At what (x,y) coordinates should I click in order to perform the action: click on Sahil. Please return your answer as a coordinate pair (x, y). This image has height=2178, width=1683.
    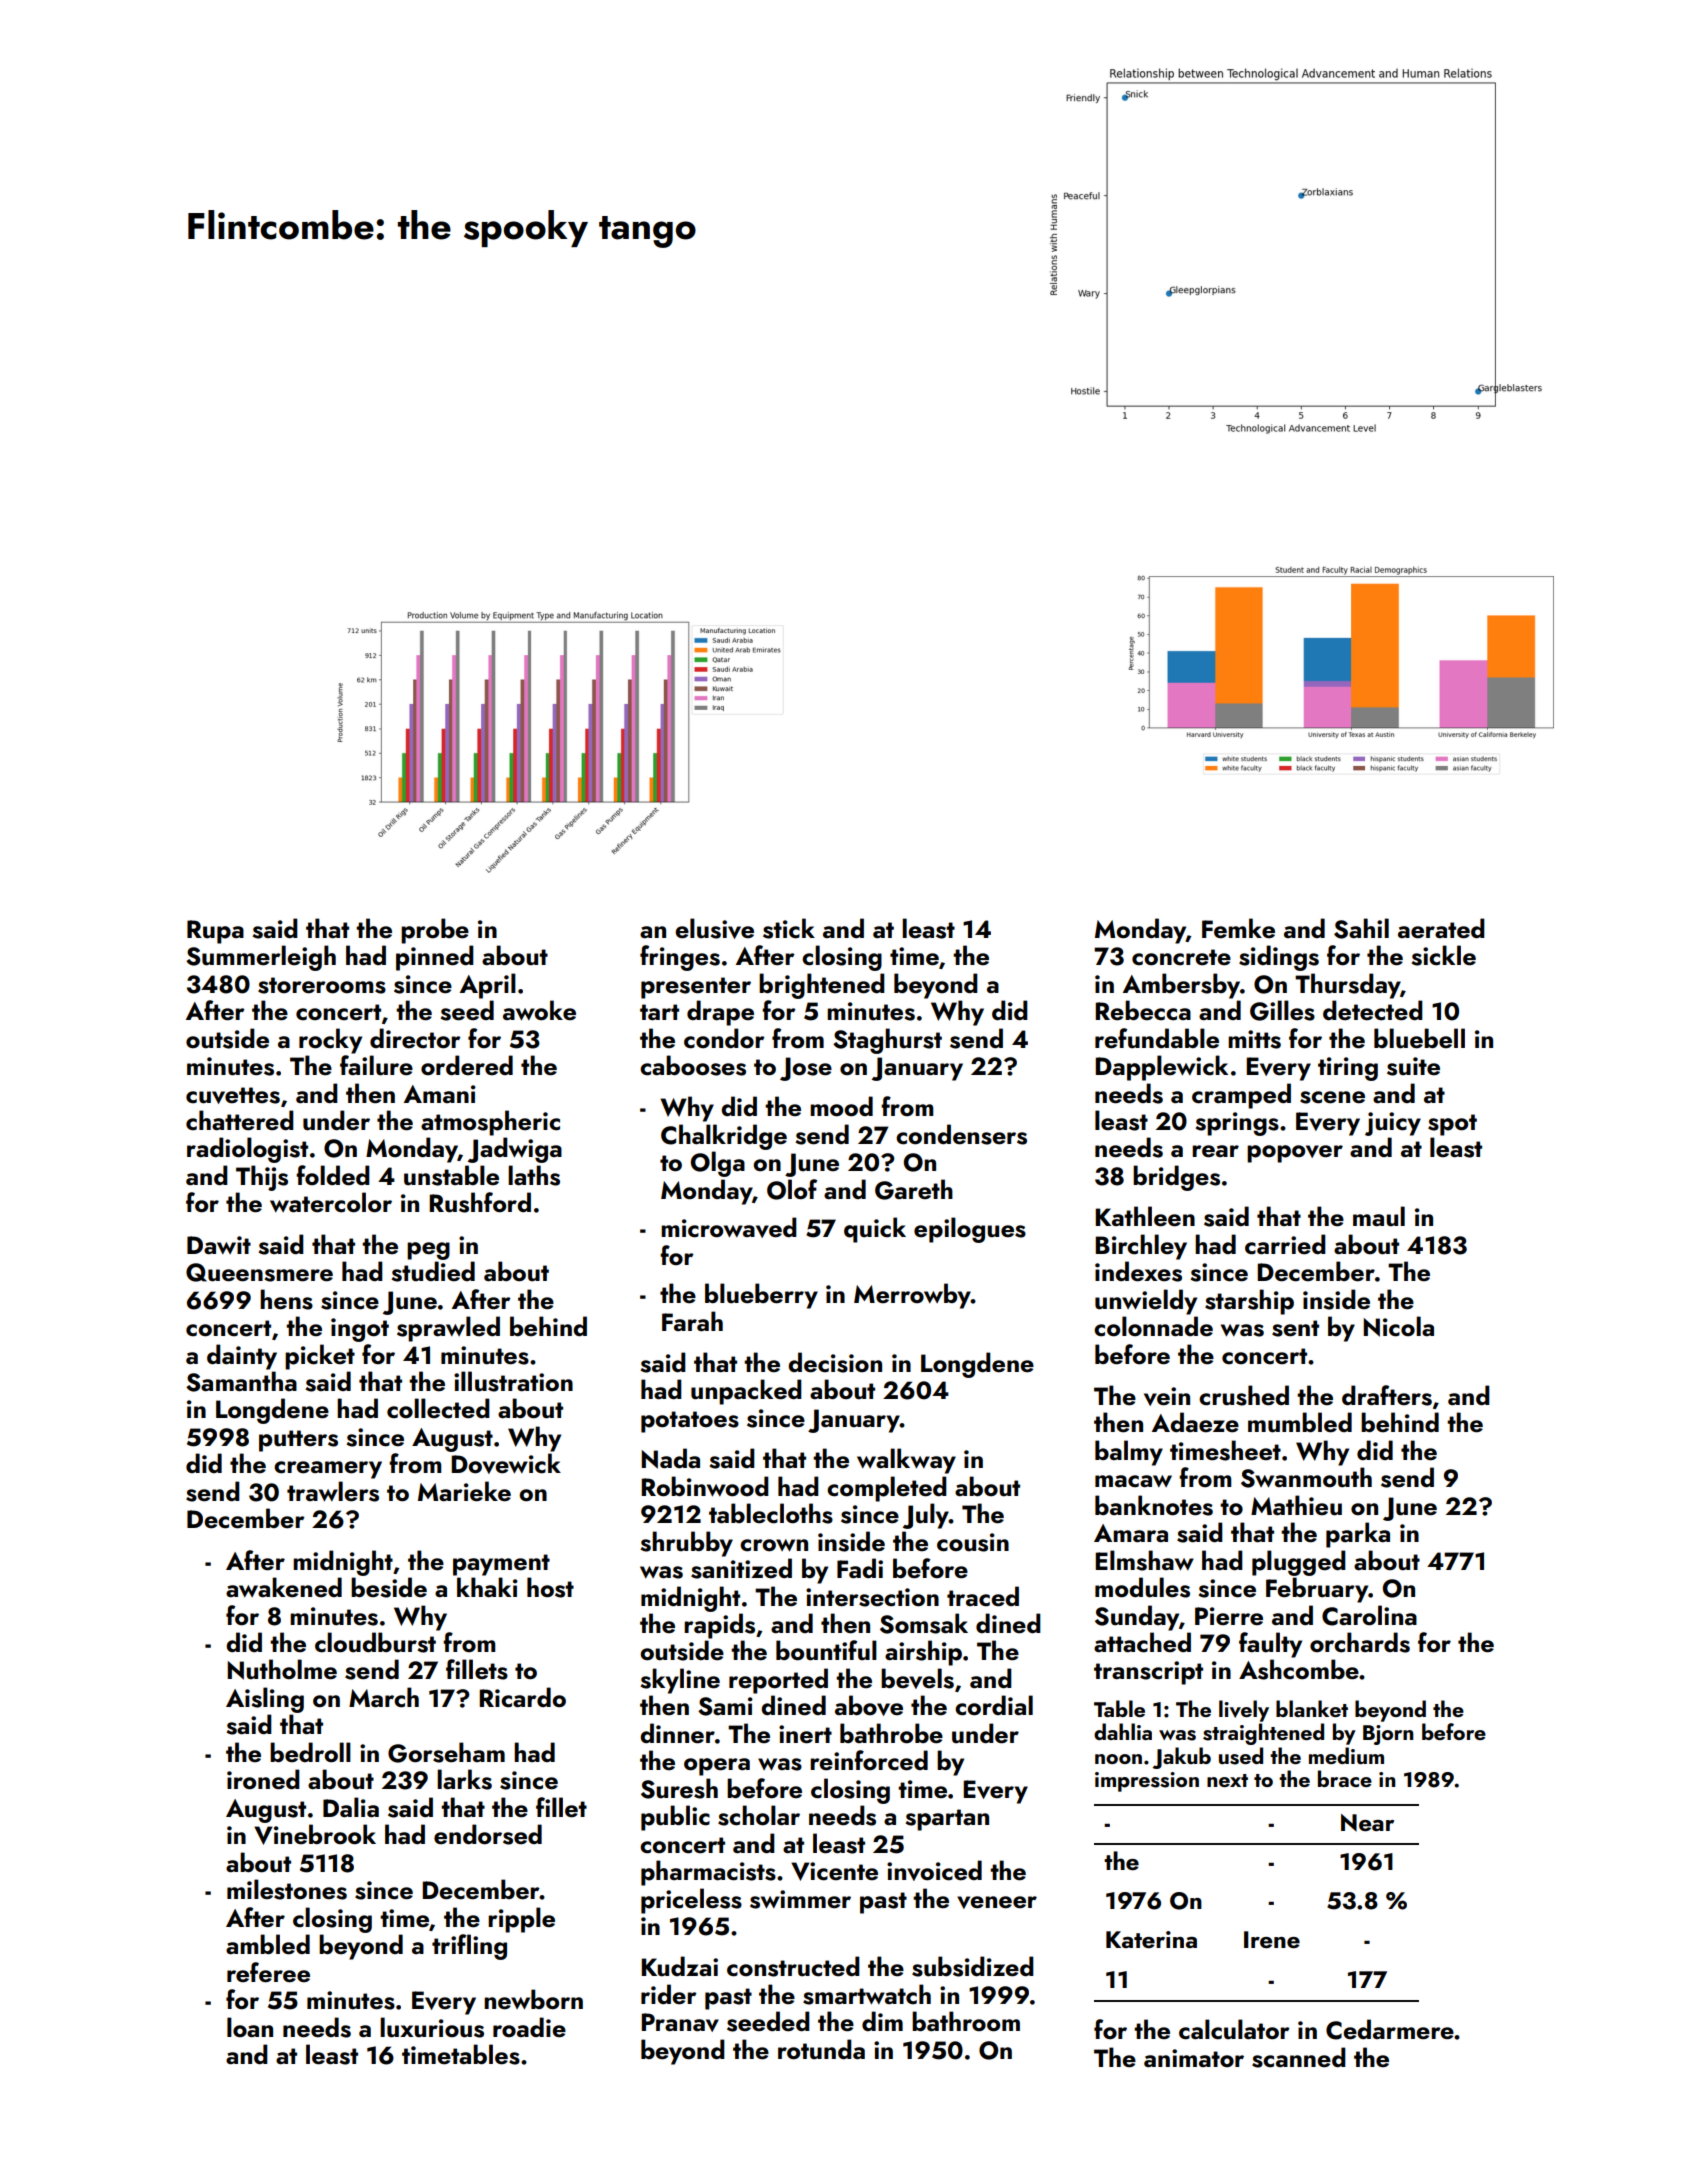
    Looking at the image, I should click on (1361, 928).
